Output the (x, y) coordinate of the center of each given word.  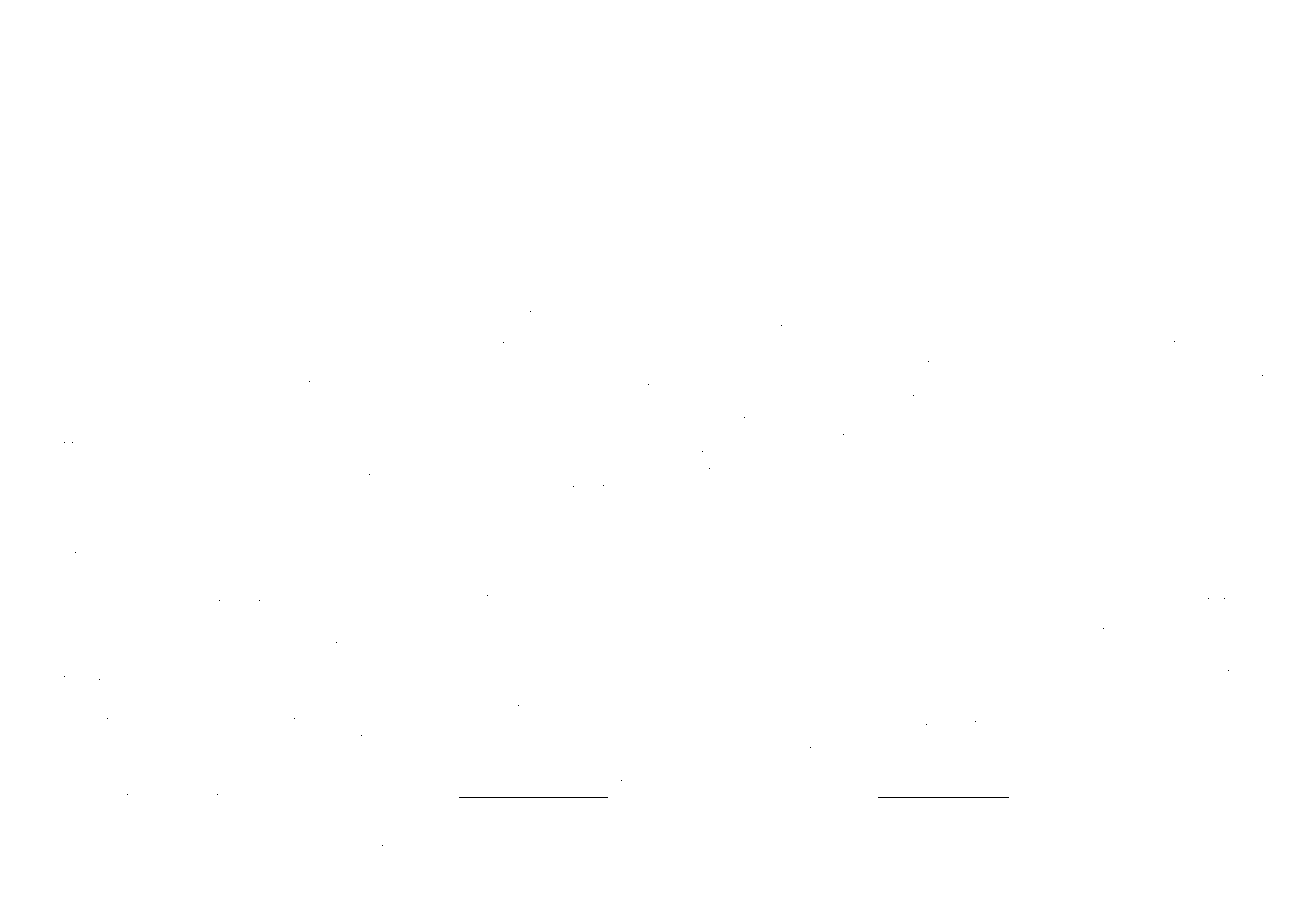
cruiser (150, 330)
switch (59, 735)
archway (1226, 309)
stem (806, 809)
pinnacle (484, 308)
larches (1197, 851)
